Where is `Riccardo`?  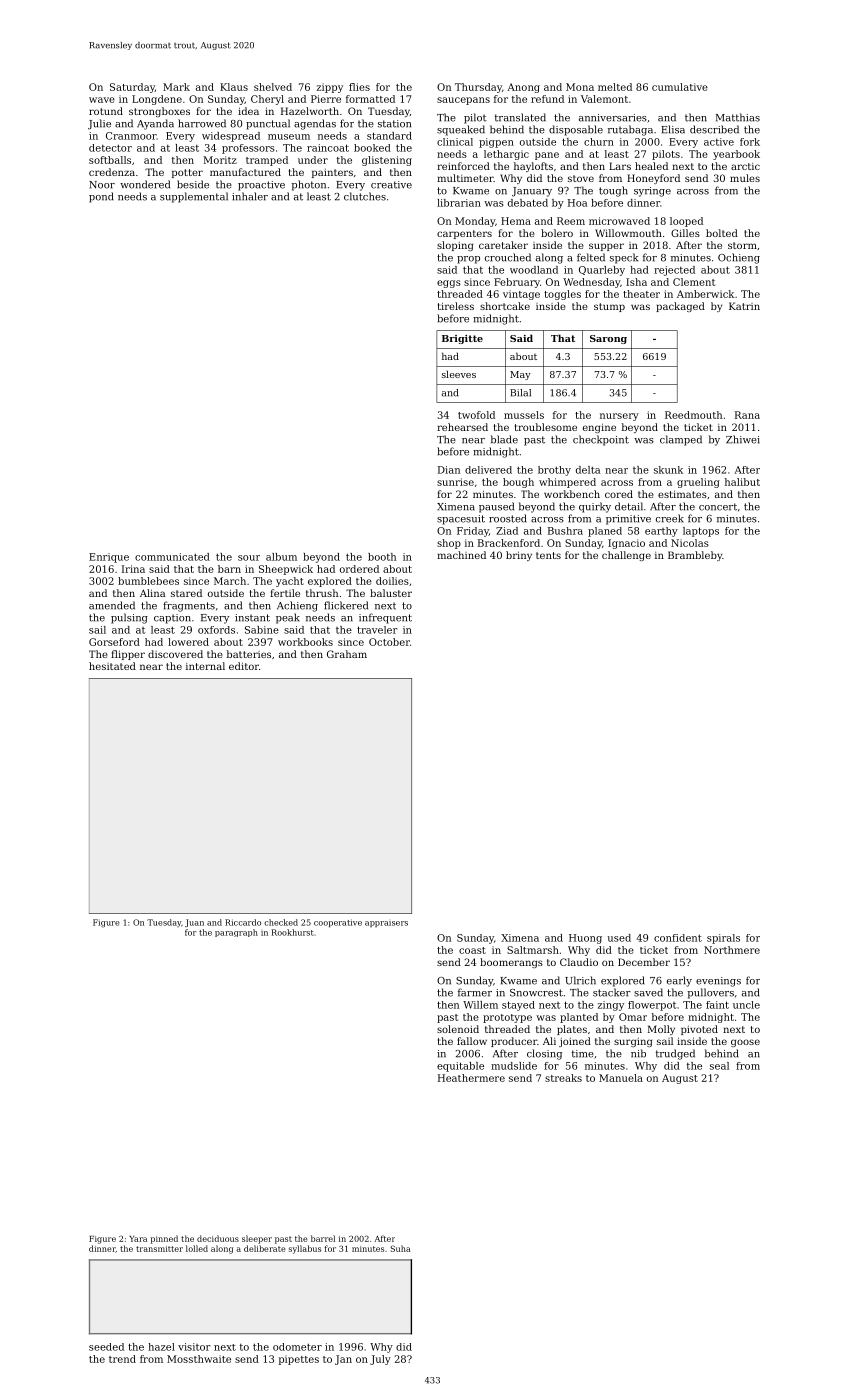 Riccardo is located at coordinates (243, 922).
